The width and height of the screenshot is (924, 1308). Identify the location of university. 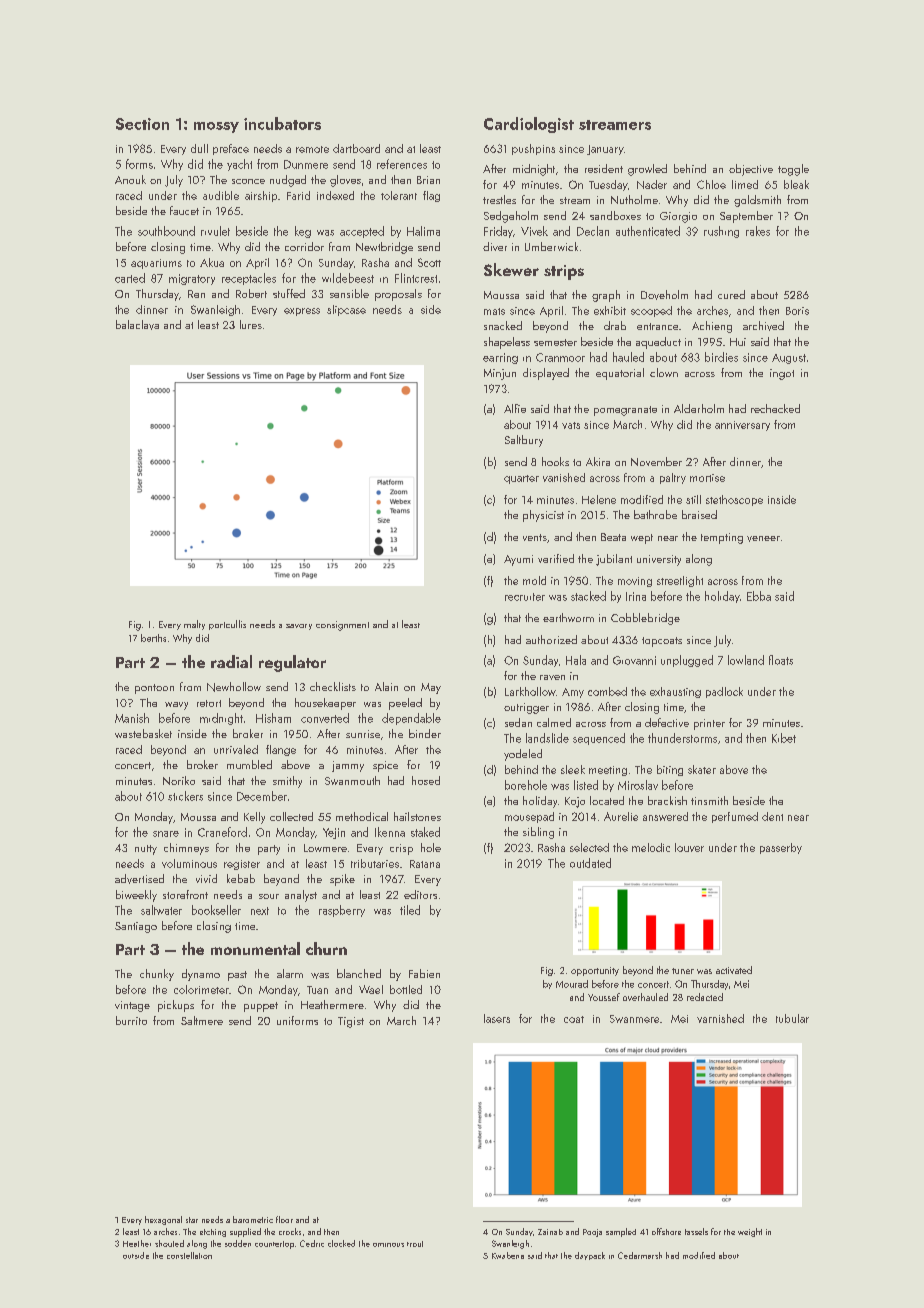
(659, 560).
